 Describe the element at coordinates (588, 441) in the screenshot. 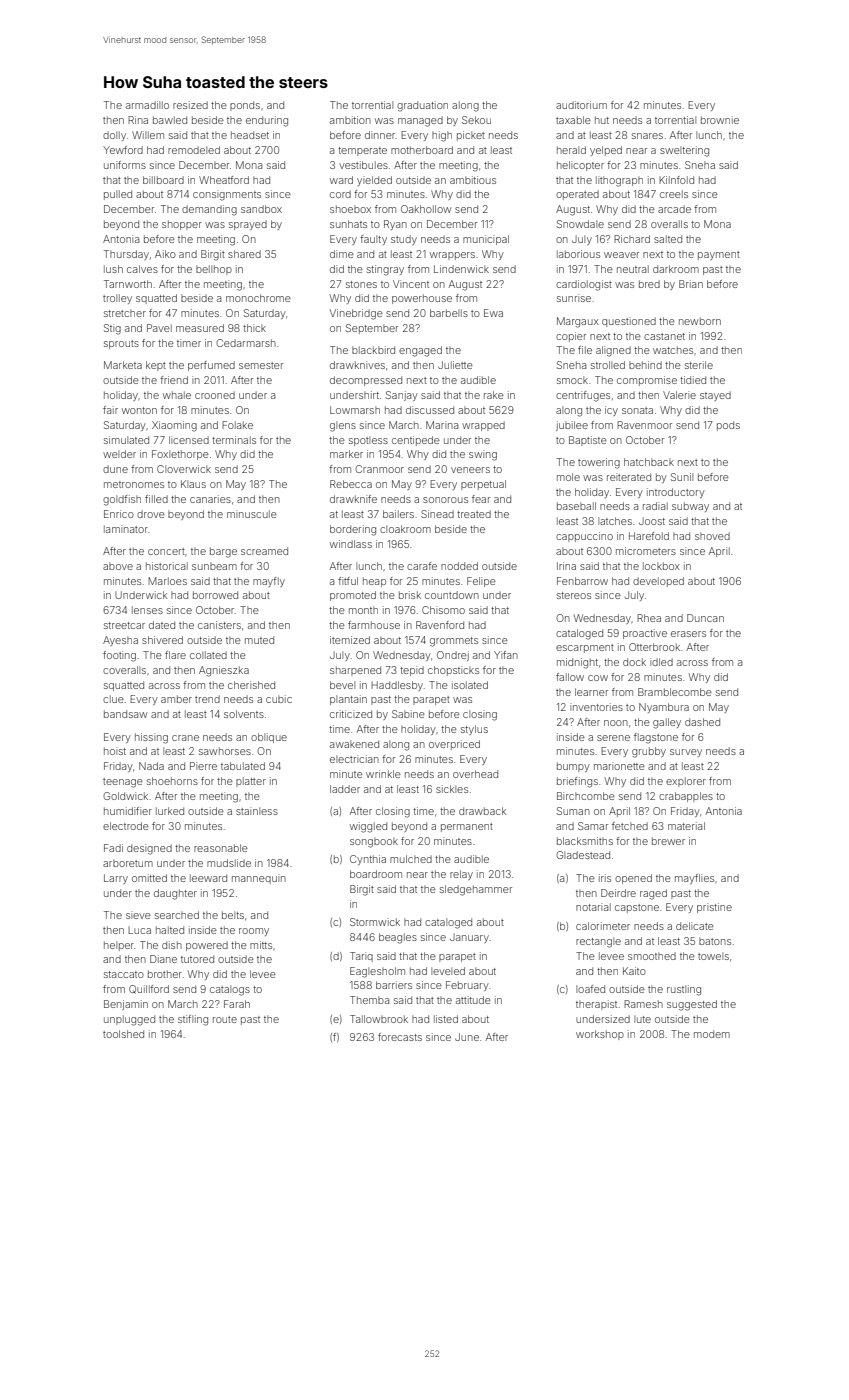

I see `Baptiste` at that location.
